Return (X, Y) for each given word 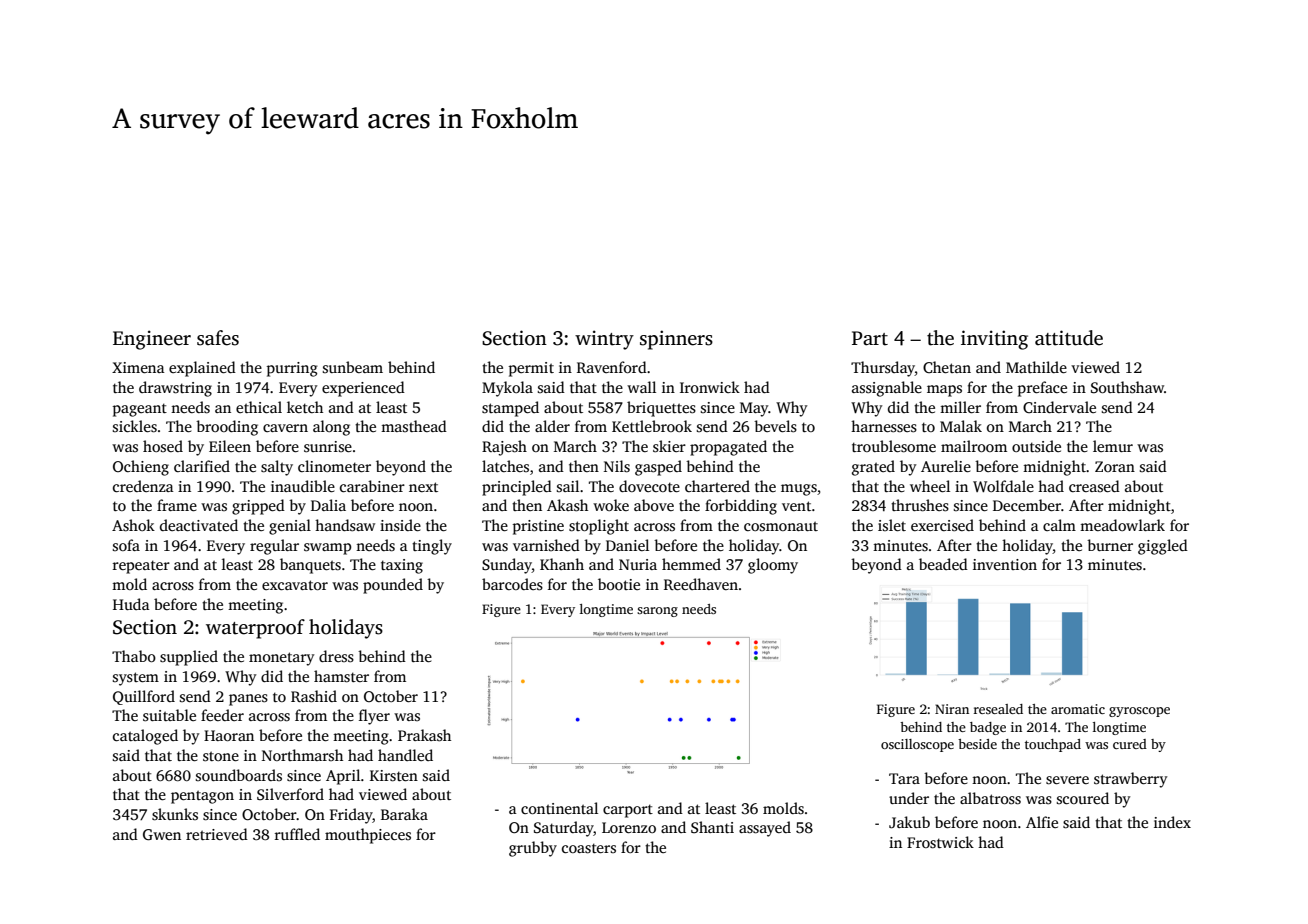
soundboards (239, 775)
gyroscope (1139, 712)
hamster (341, 676)
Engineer (152, 340)
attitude (1069, 338)
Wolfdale (1003, 486)
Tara (904, 778)
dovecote (649, 486)
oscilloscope (917, 745)
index (1172, 822)
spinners (676, 340)
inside (400, 525)
